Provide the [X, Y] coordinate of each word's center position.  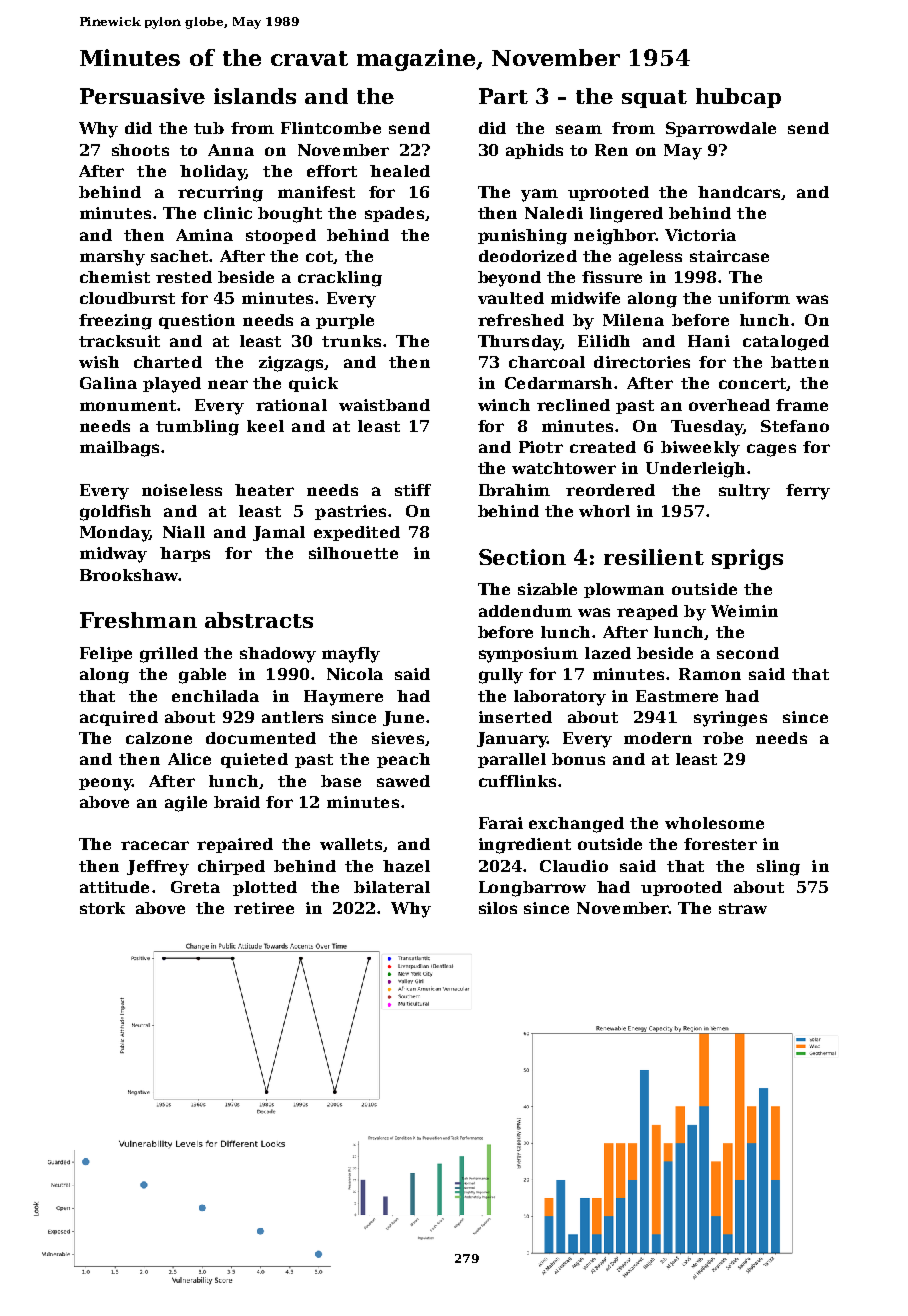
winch [504, 405]
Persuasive [142, 96]
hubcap [738, 98]
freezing [115, 322]
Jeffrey [158, 868]
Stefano [795, 426]
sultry [744, 492]
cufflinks [517, 781]
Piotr [541, 447]
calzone [159, 738]
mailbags [119, 449]
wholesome [714, 823]
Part [503, 96]
